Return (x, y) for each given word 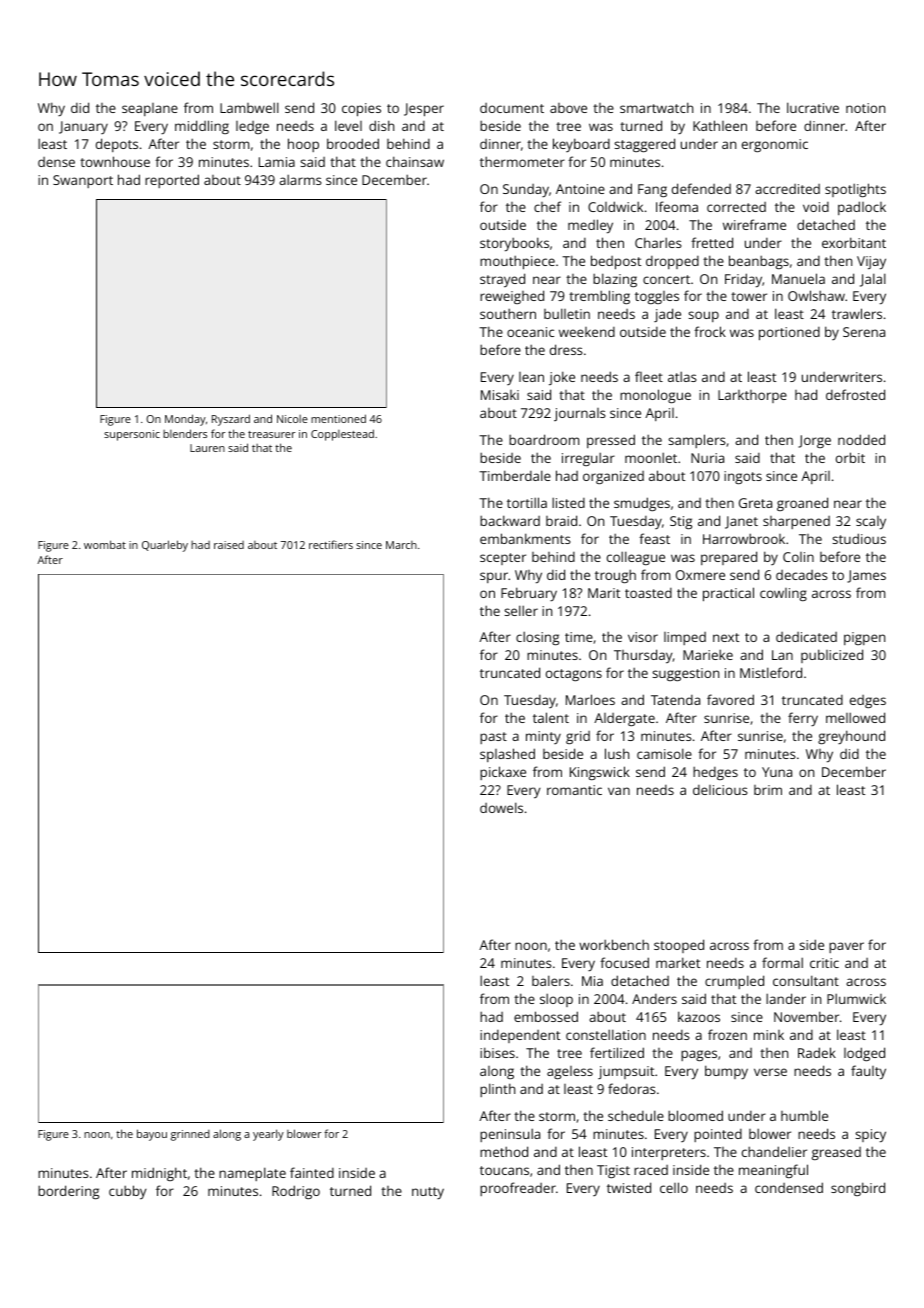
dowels (501, 807)
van (619, 791)
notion (865, 108)
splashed (507, 755)
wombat (105, 544)
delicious (720, 790)
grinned (190, 1135)
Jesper (424, 110)
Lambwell (249, 107)
